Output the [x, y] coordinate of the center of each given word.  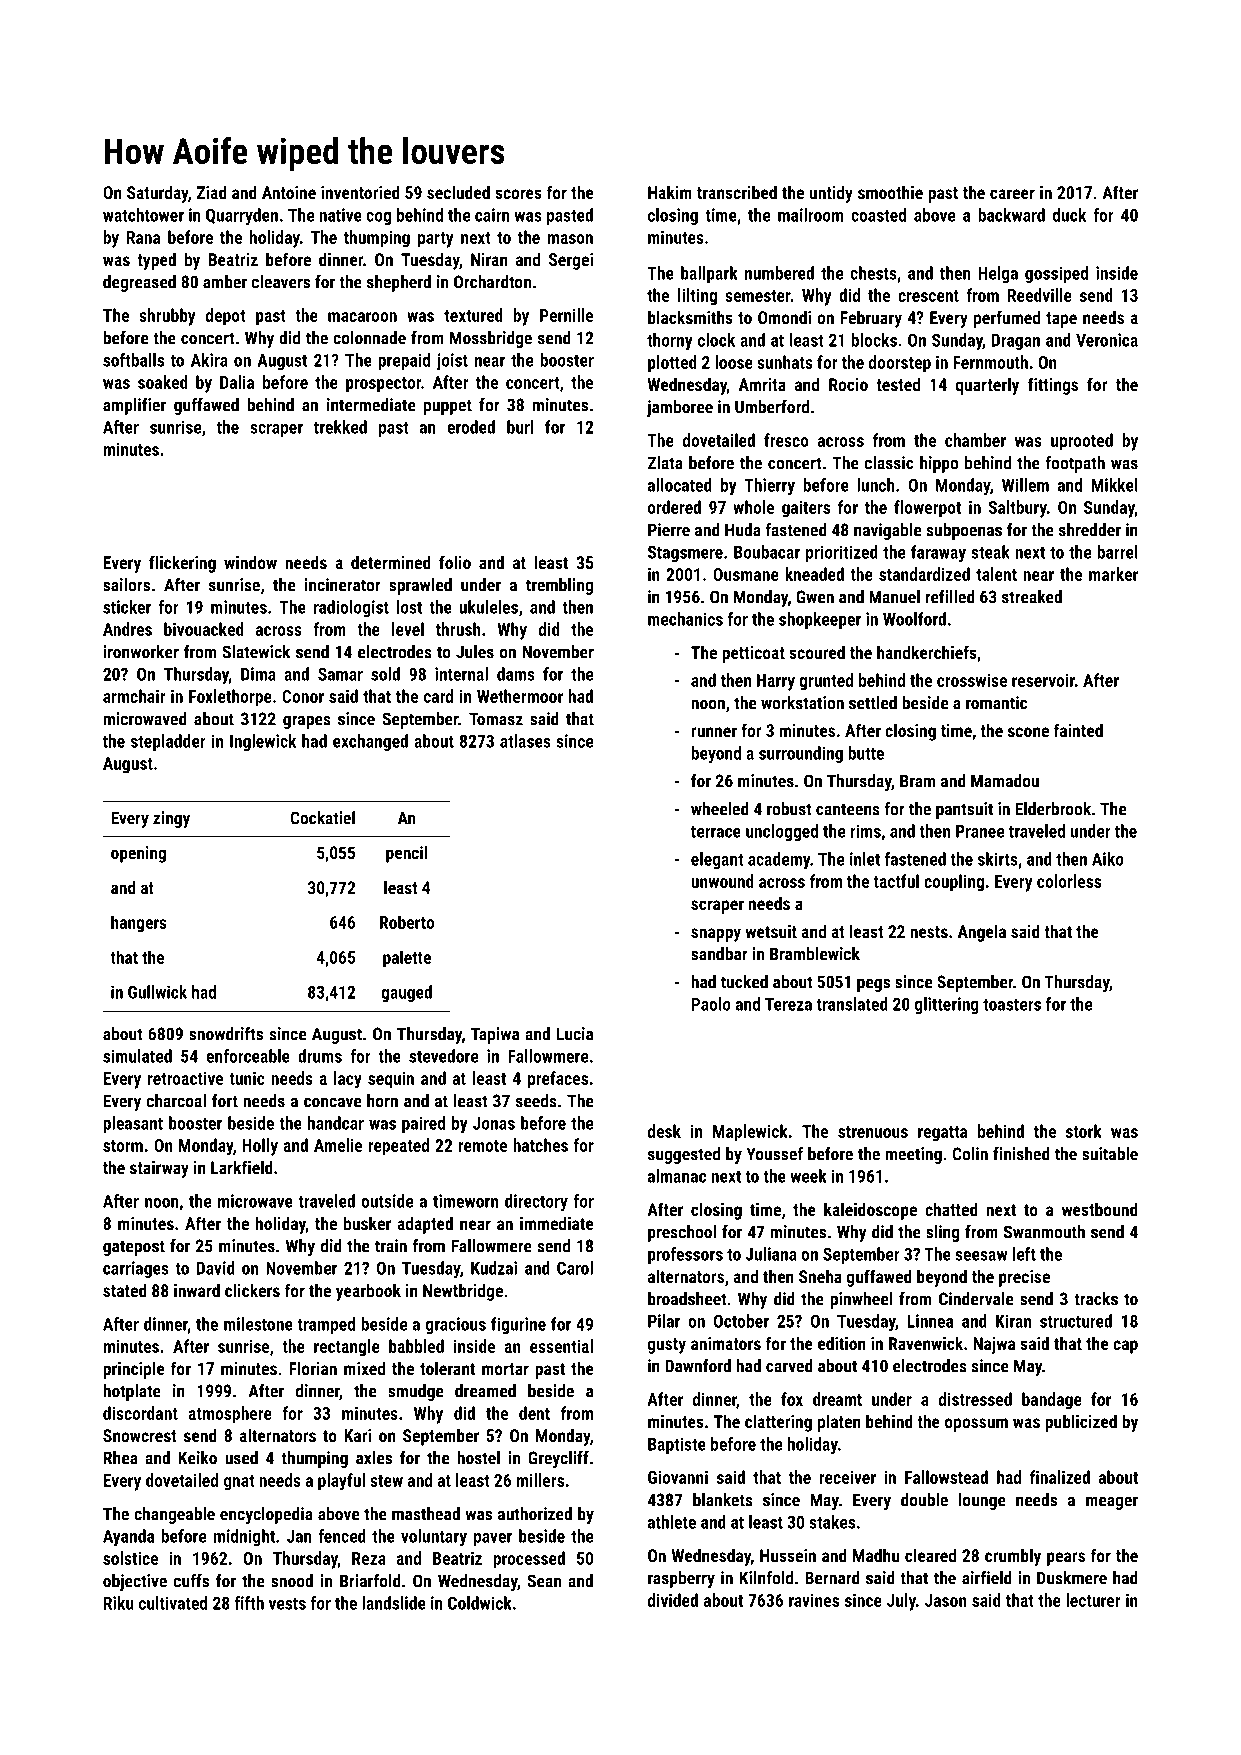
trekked [340, 427]
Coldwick [480, 1603]
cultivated [173, 1603]
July [901, 1602]
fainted [1078, 730]
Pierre [669, 530]
